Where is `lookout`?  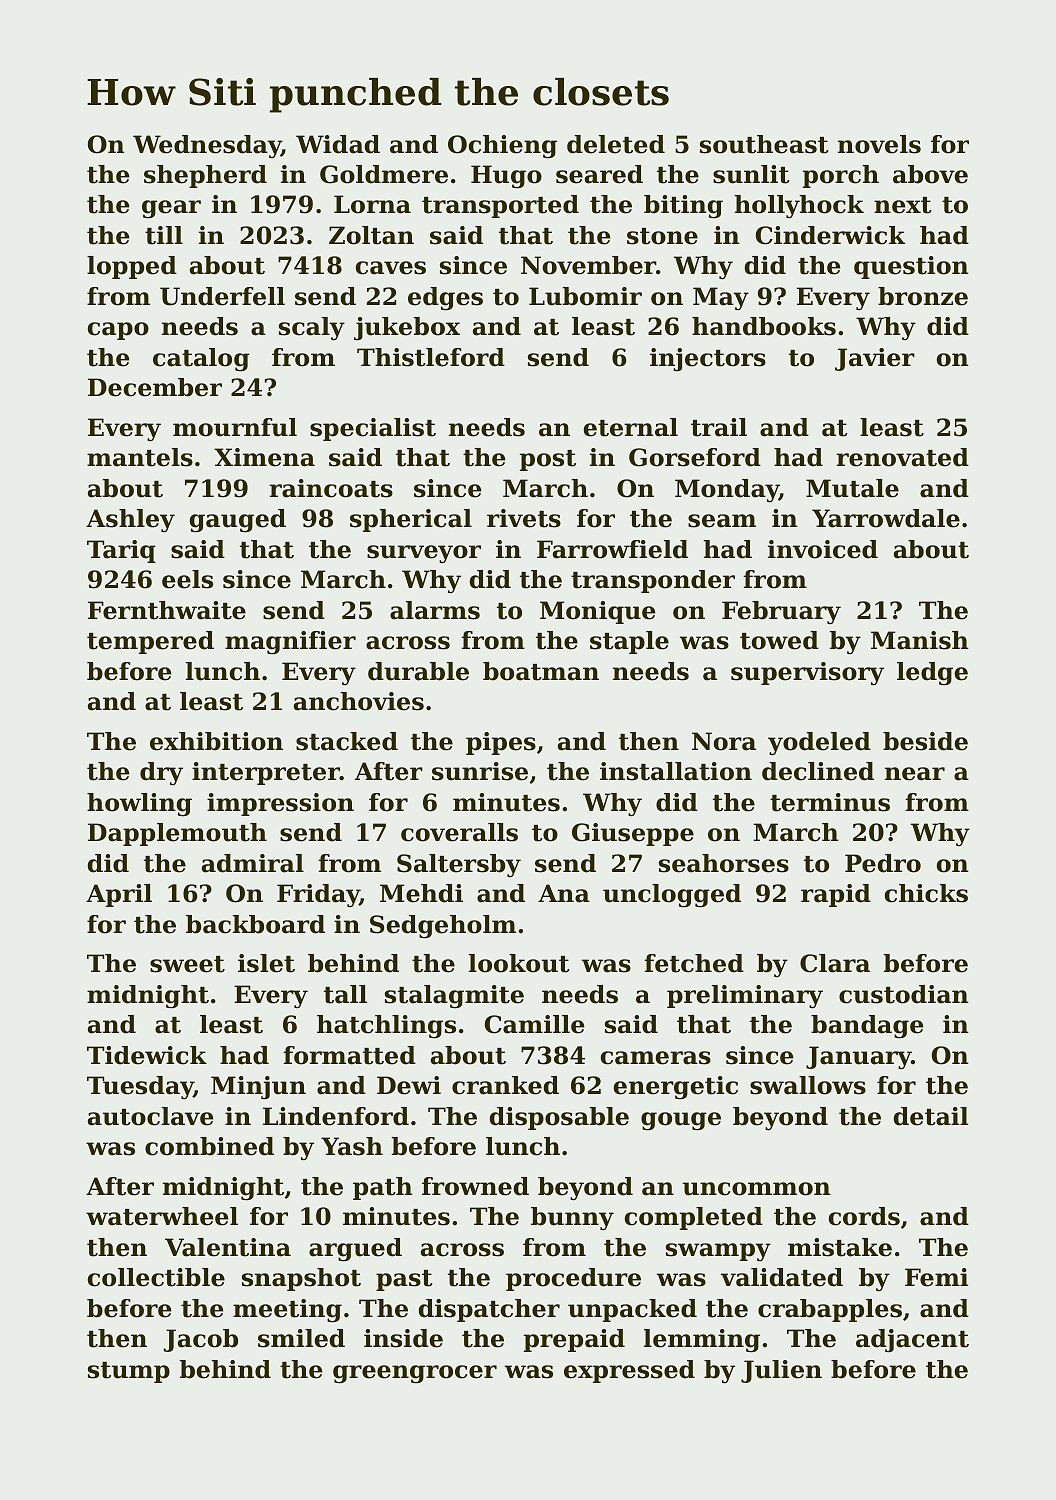
lookout is located at coordinates (519, 963).
